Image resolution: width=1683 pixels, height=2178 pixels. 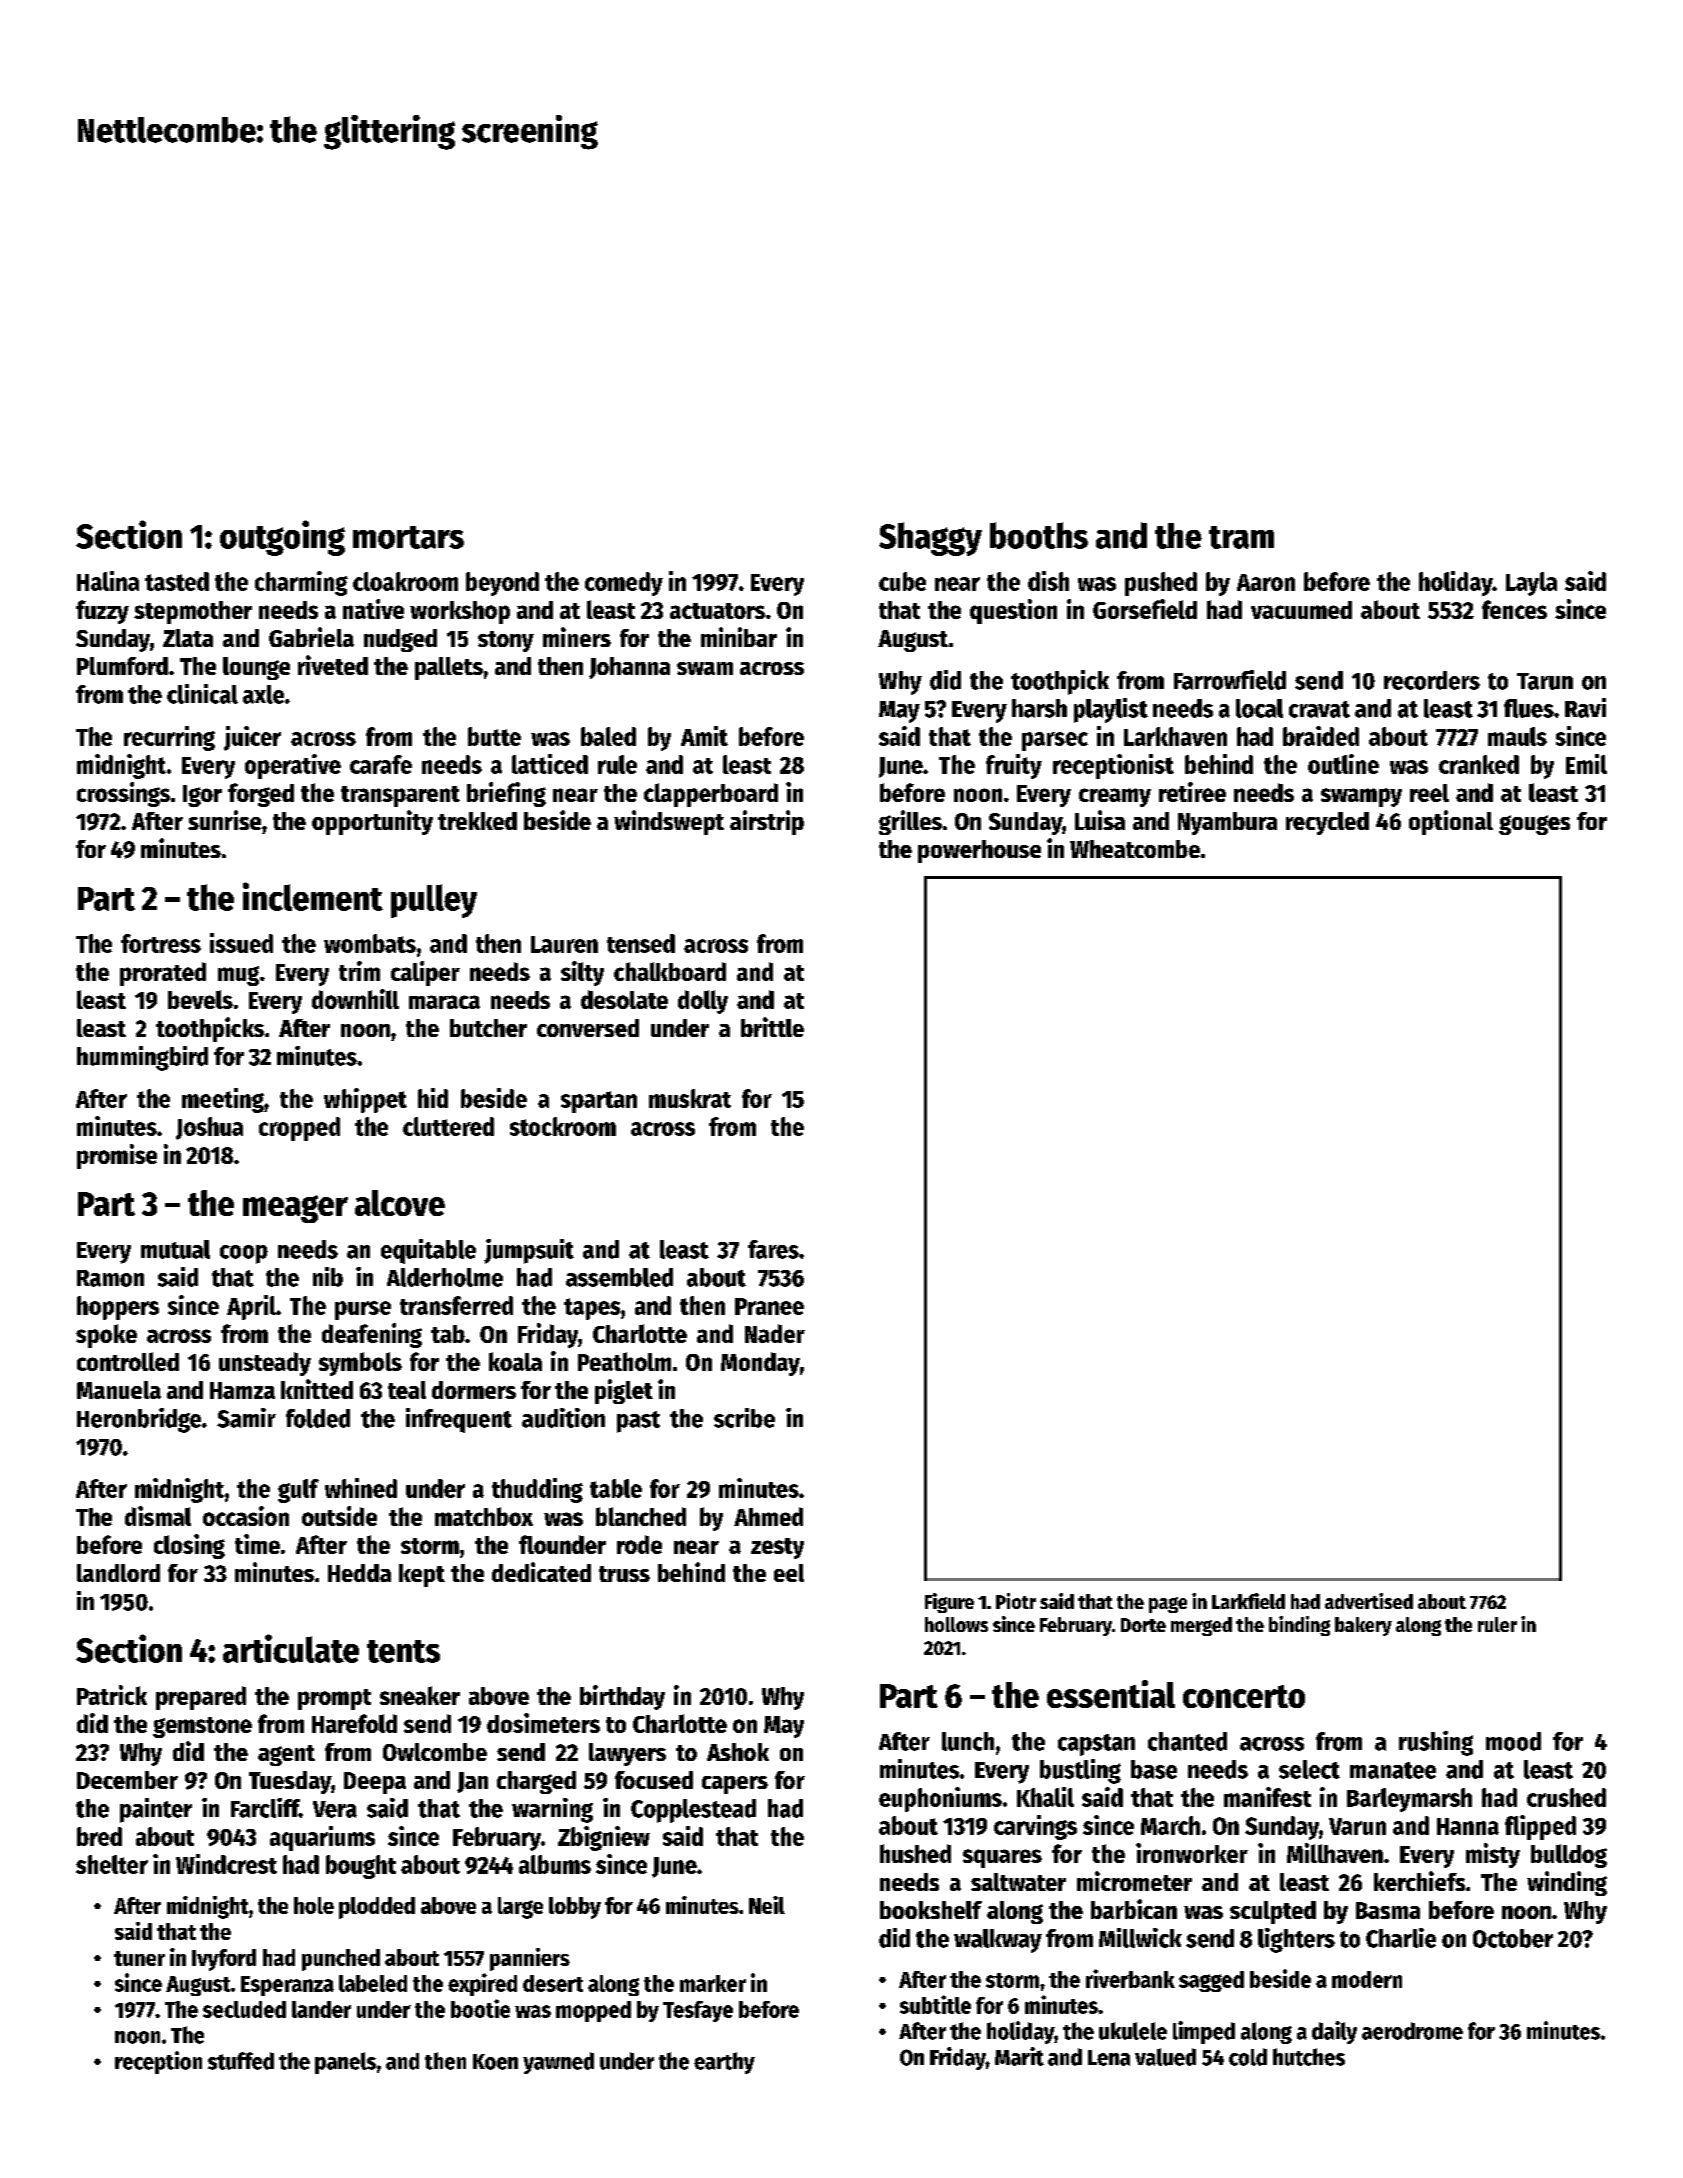 What do you see at coordinates (408, 537) in the page?
I see `mortars` at bounding box center [408, 537].
